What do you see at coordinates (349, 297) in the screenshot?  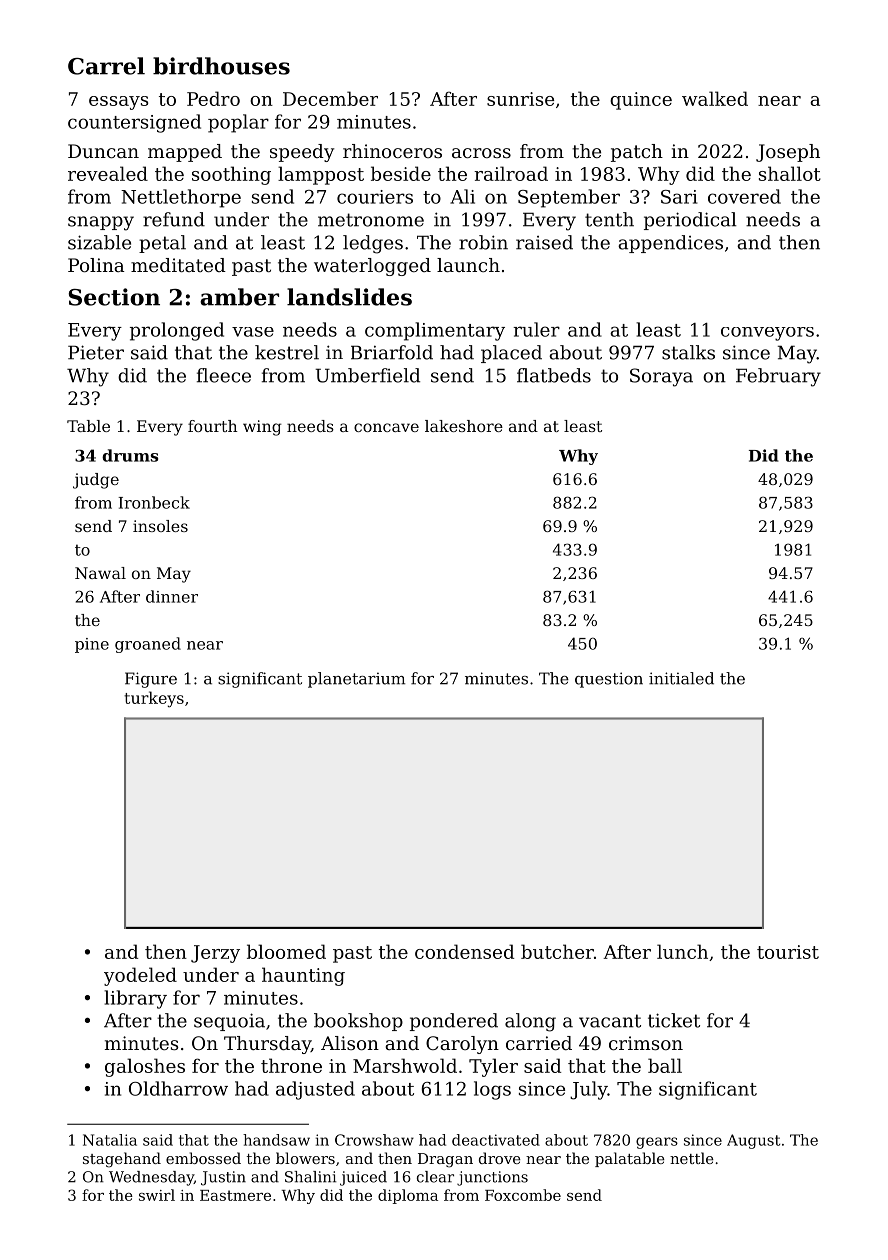 I see `landslides` at bounding box center [349, 297].
